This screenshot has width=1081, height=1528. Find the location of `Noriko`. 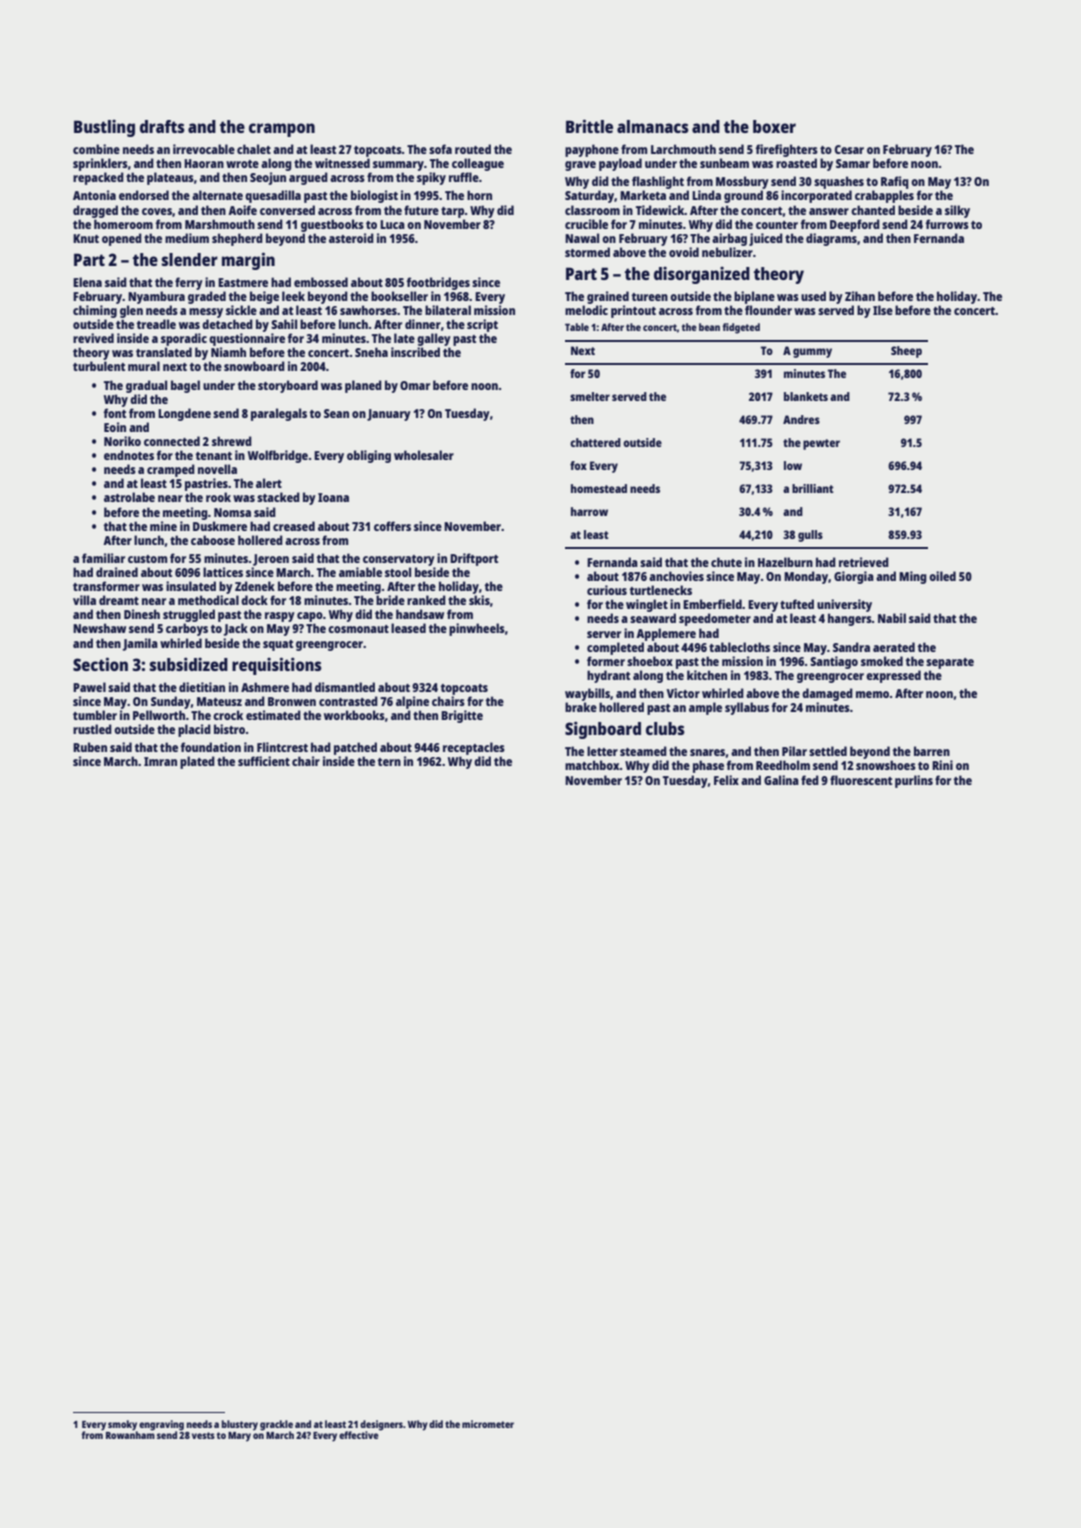

Noriko is located at coordinates (122, 441).
